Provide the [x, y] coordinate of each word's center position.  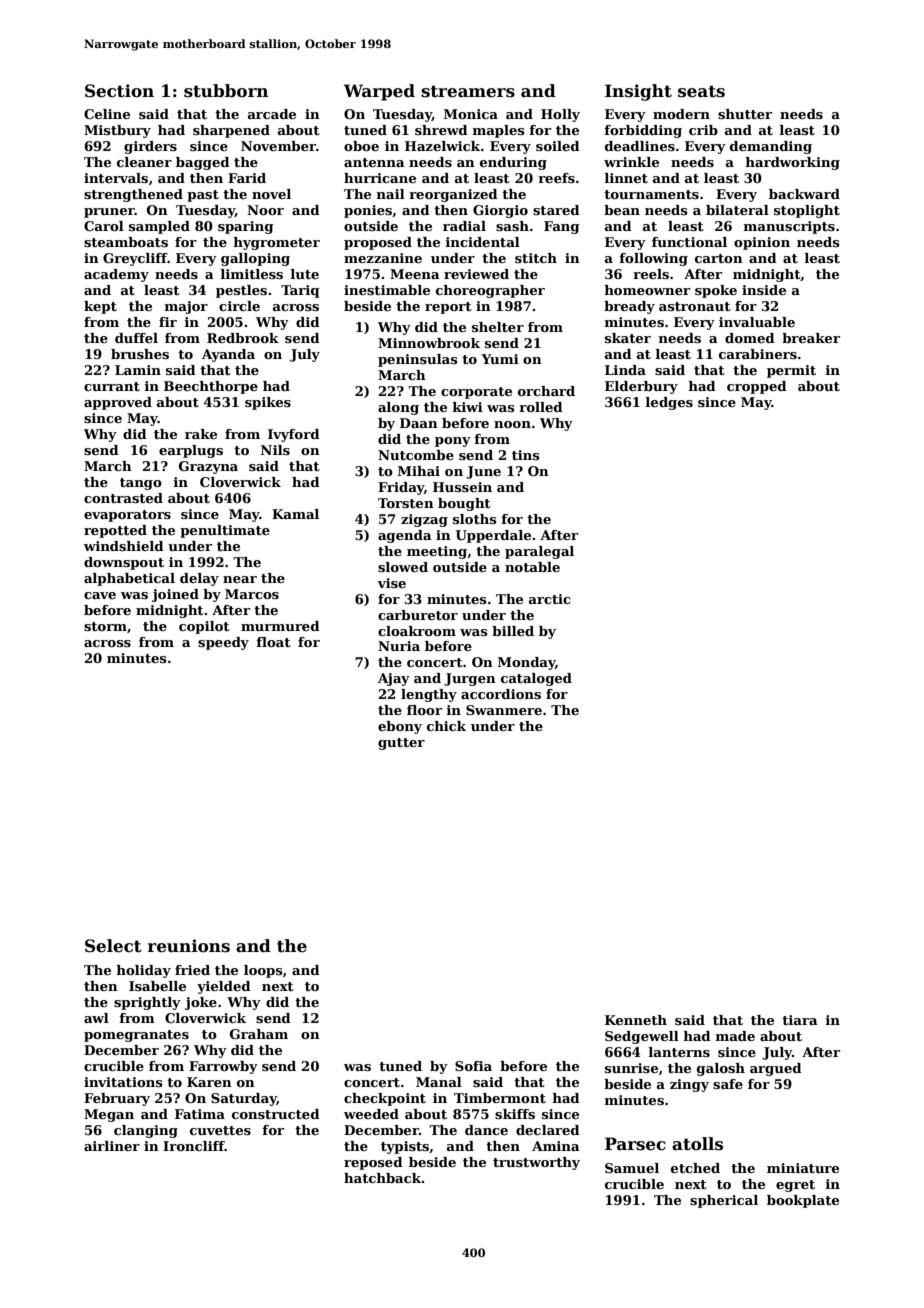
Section [119, 91]
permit [791, 371]
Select [113, 946]
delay [199, 579]
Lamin [138, 370]
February [117, 1099]
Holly [560, 115]
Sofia [473, 1066]
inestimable [387, 290]
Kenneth [636, 1020]
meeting [437, 552]
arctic [550, 599]
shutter [745, 114]
